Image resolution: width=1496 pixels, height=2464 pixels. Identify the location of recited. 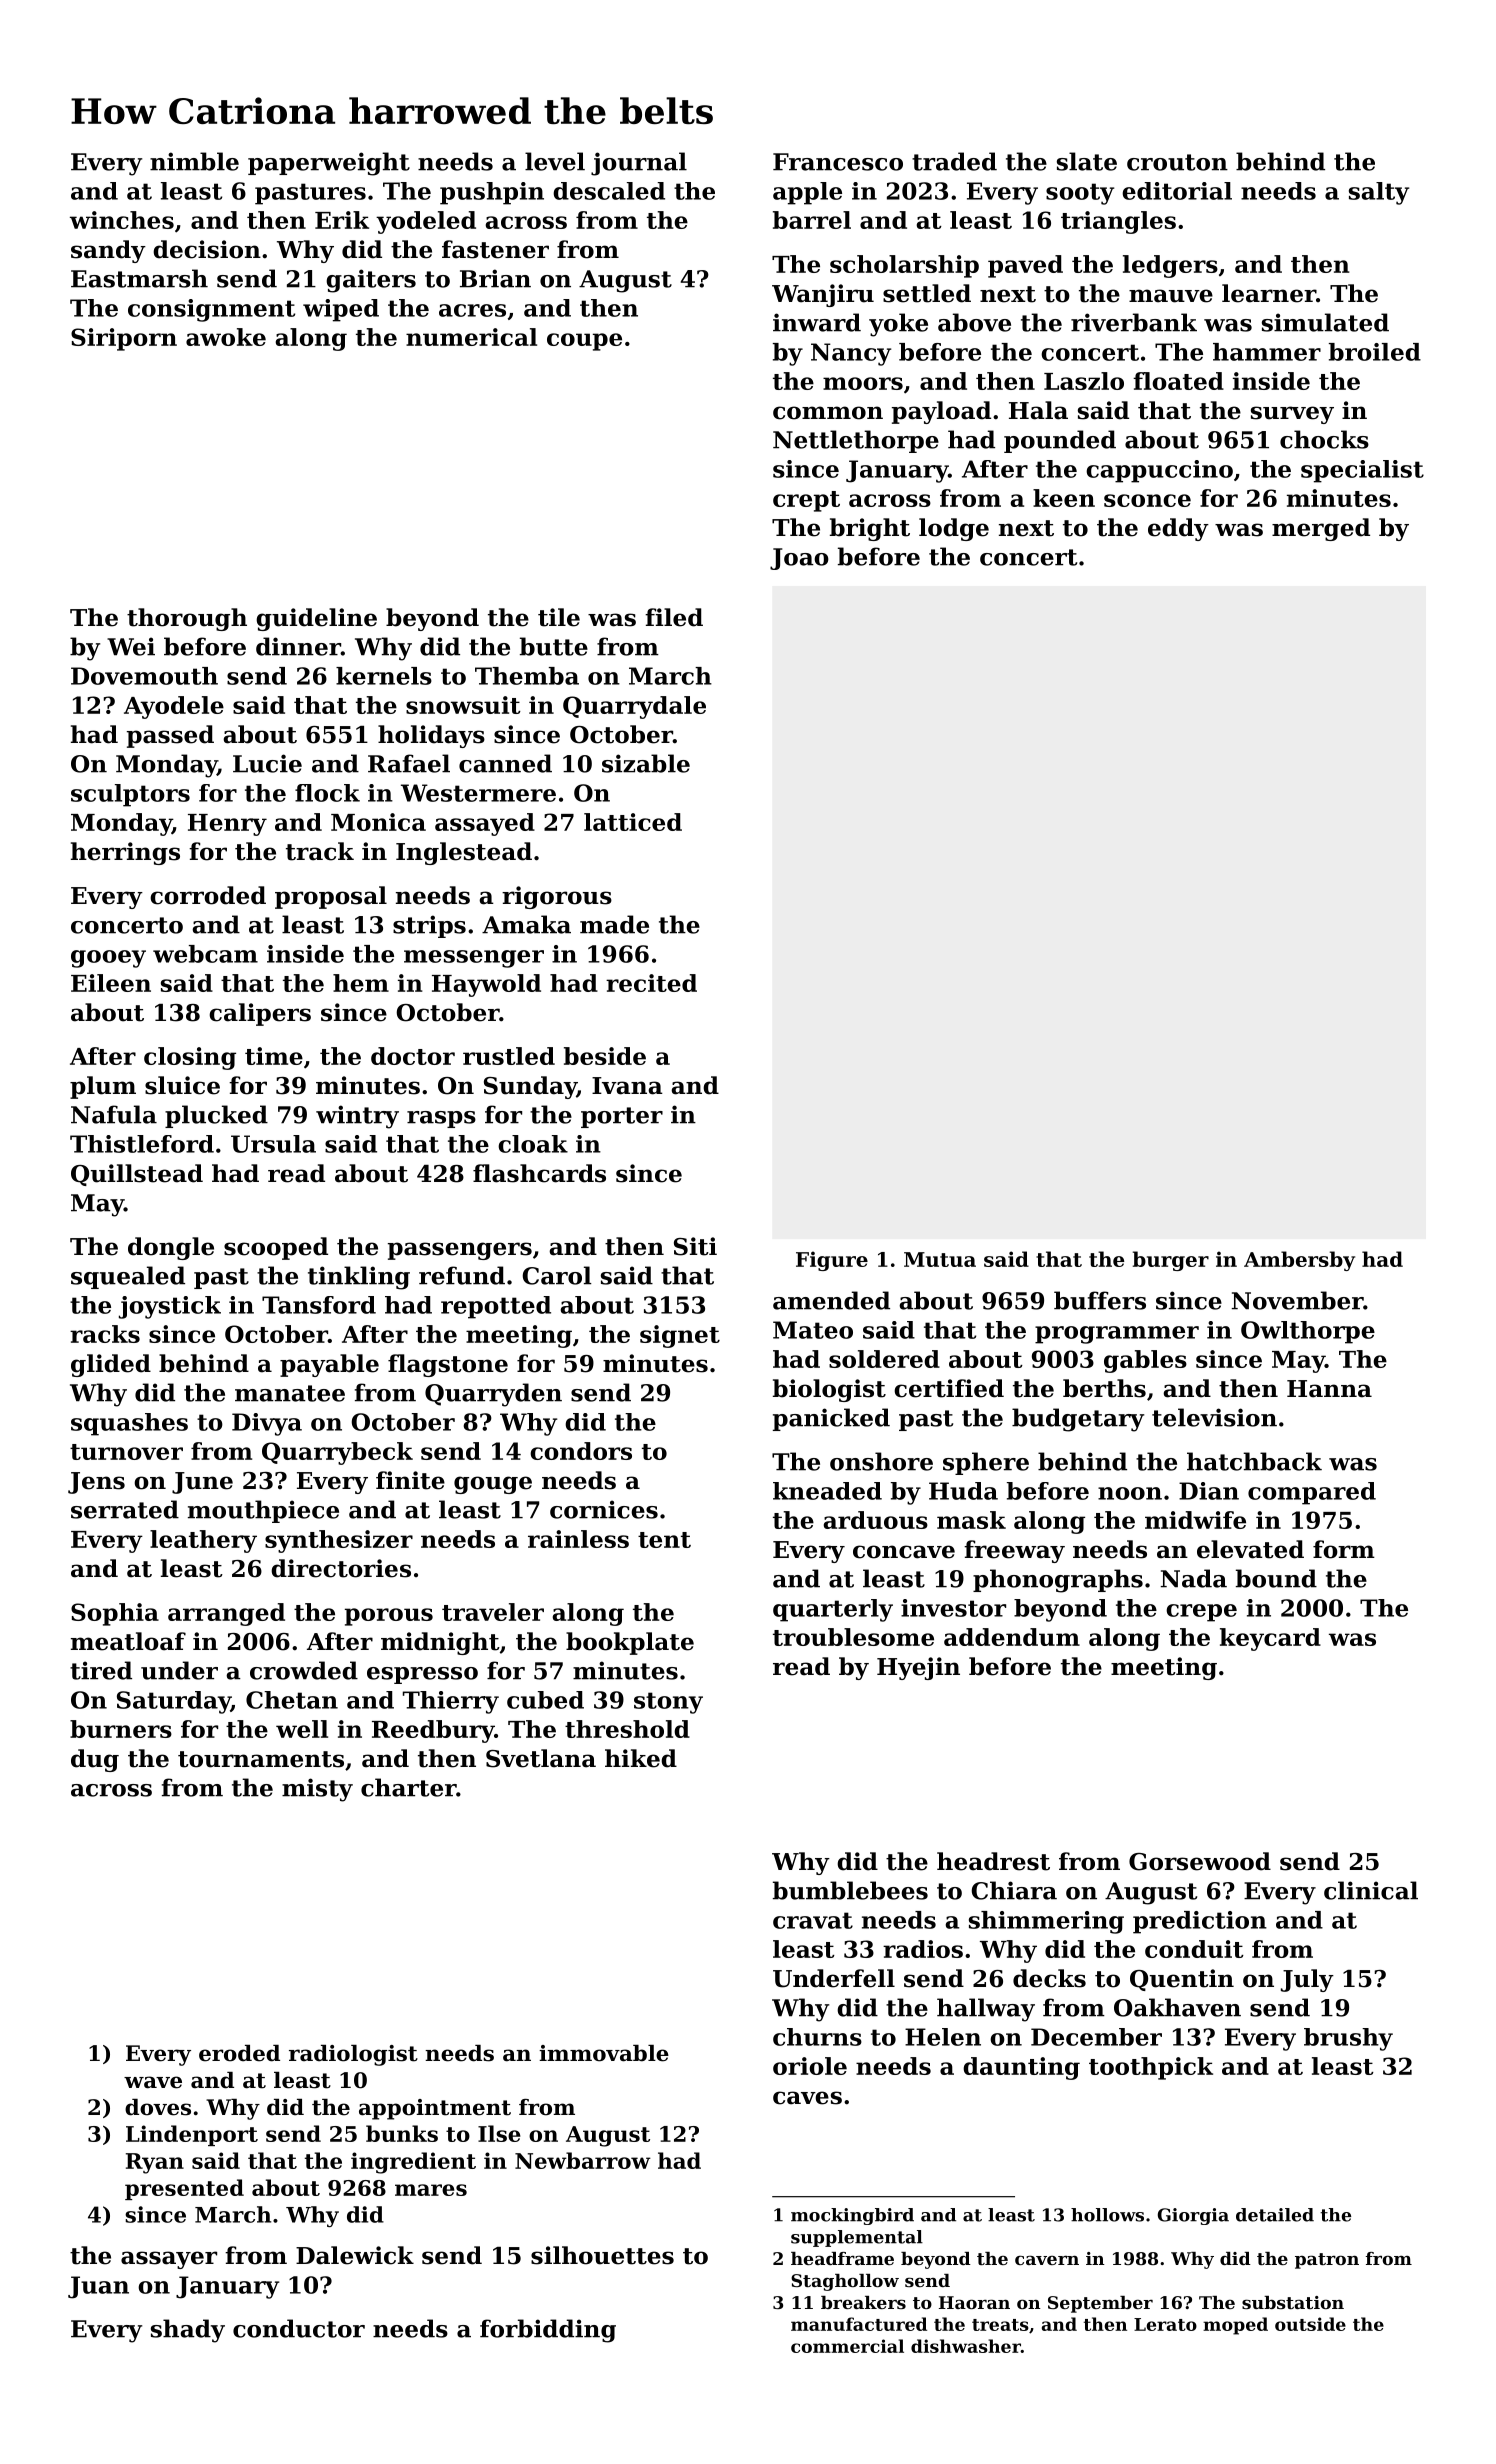
(651, 983).
